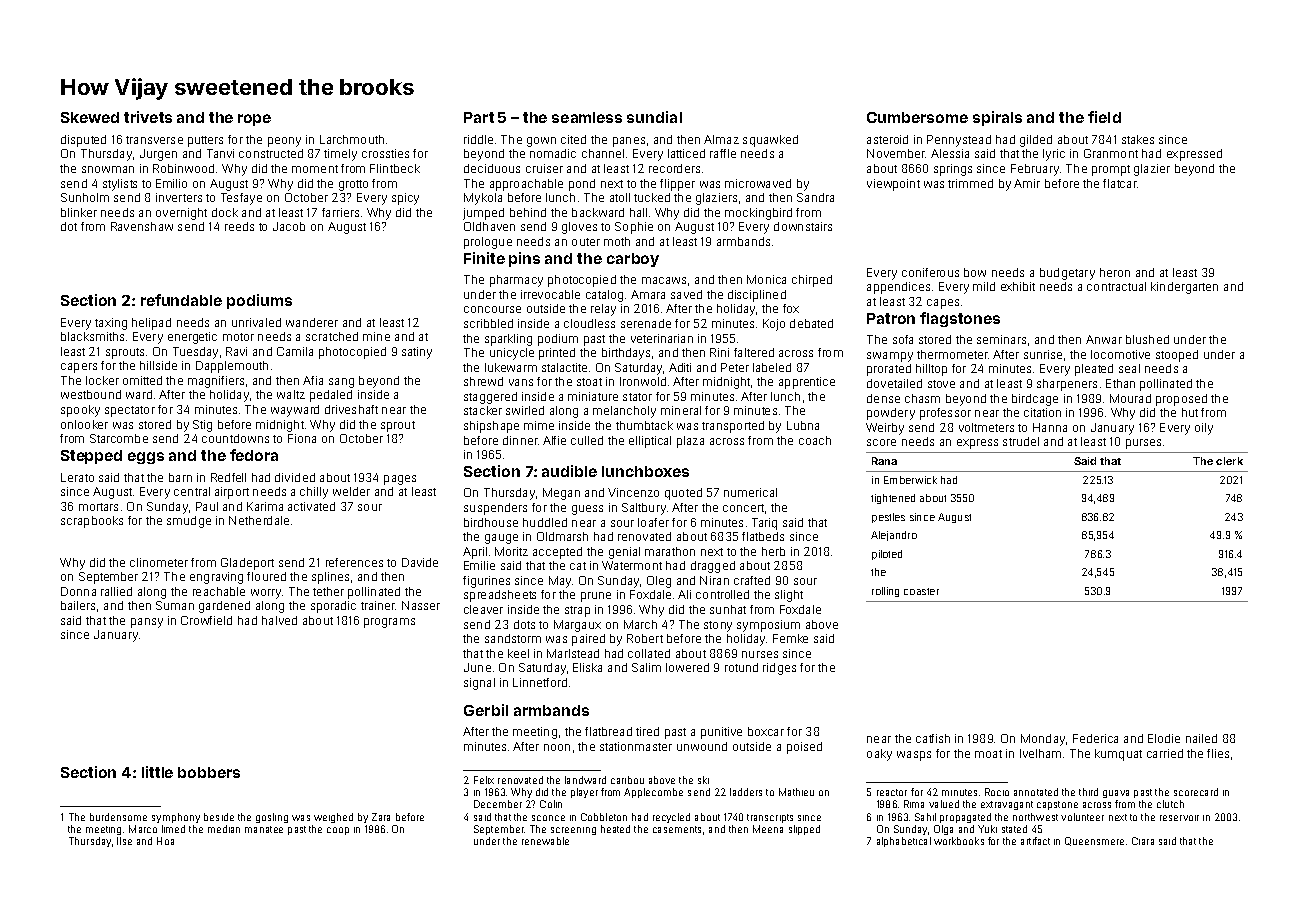  I want to click on flatcar, so click(1120, 183).
